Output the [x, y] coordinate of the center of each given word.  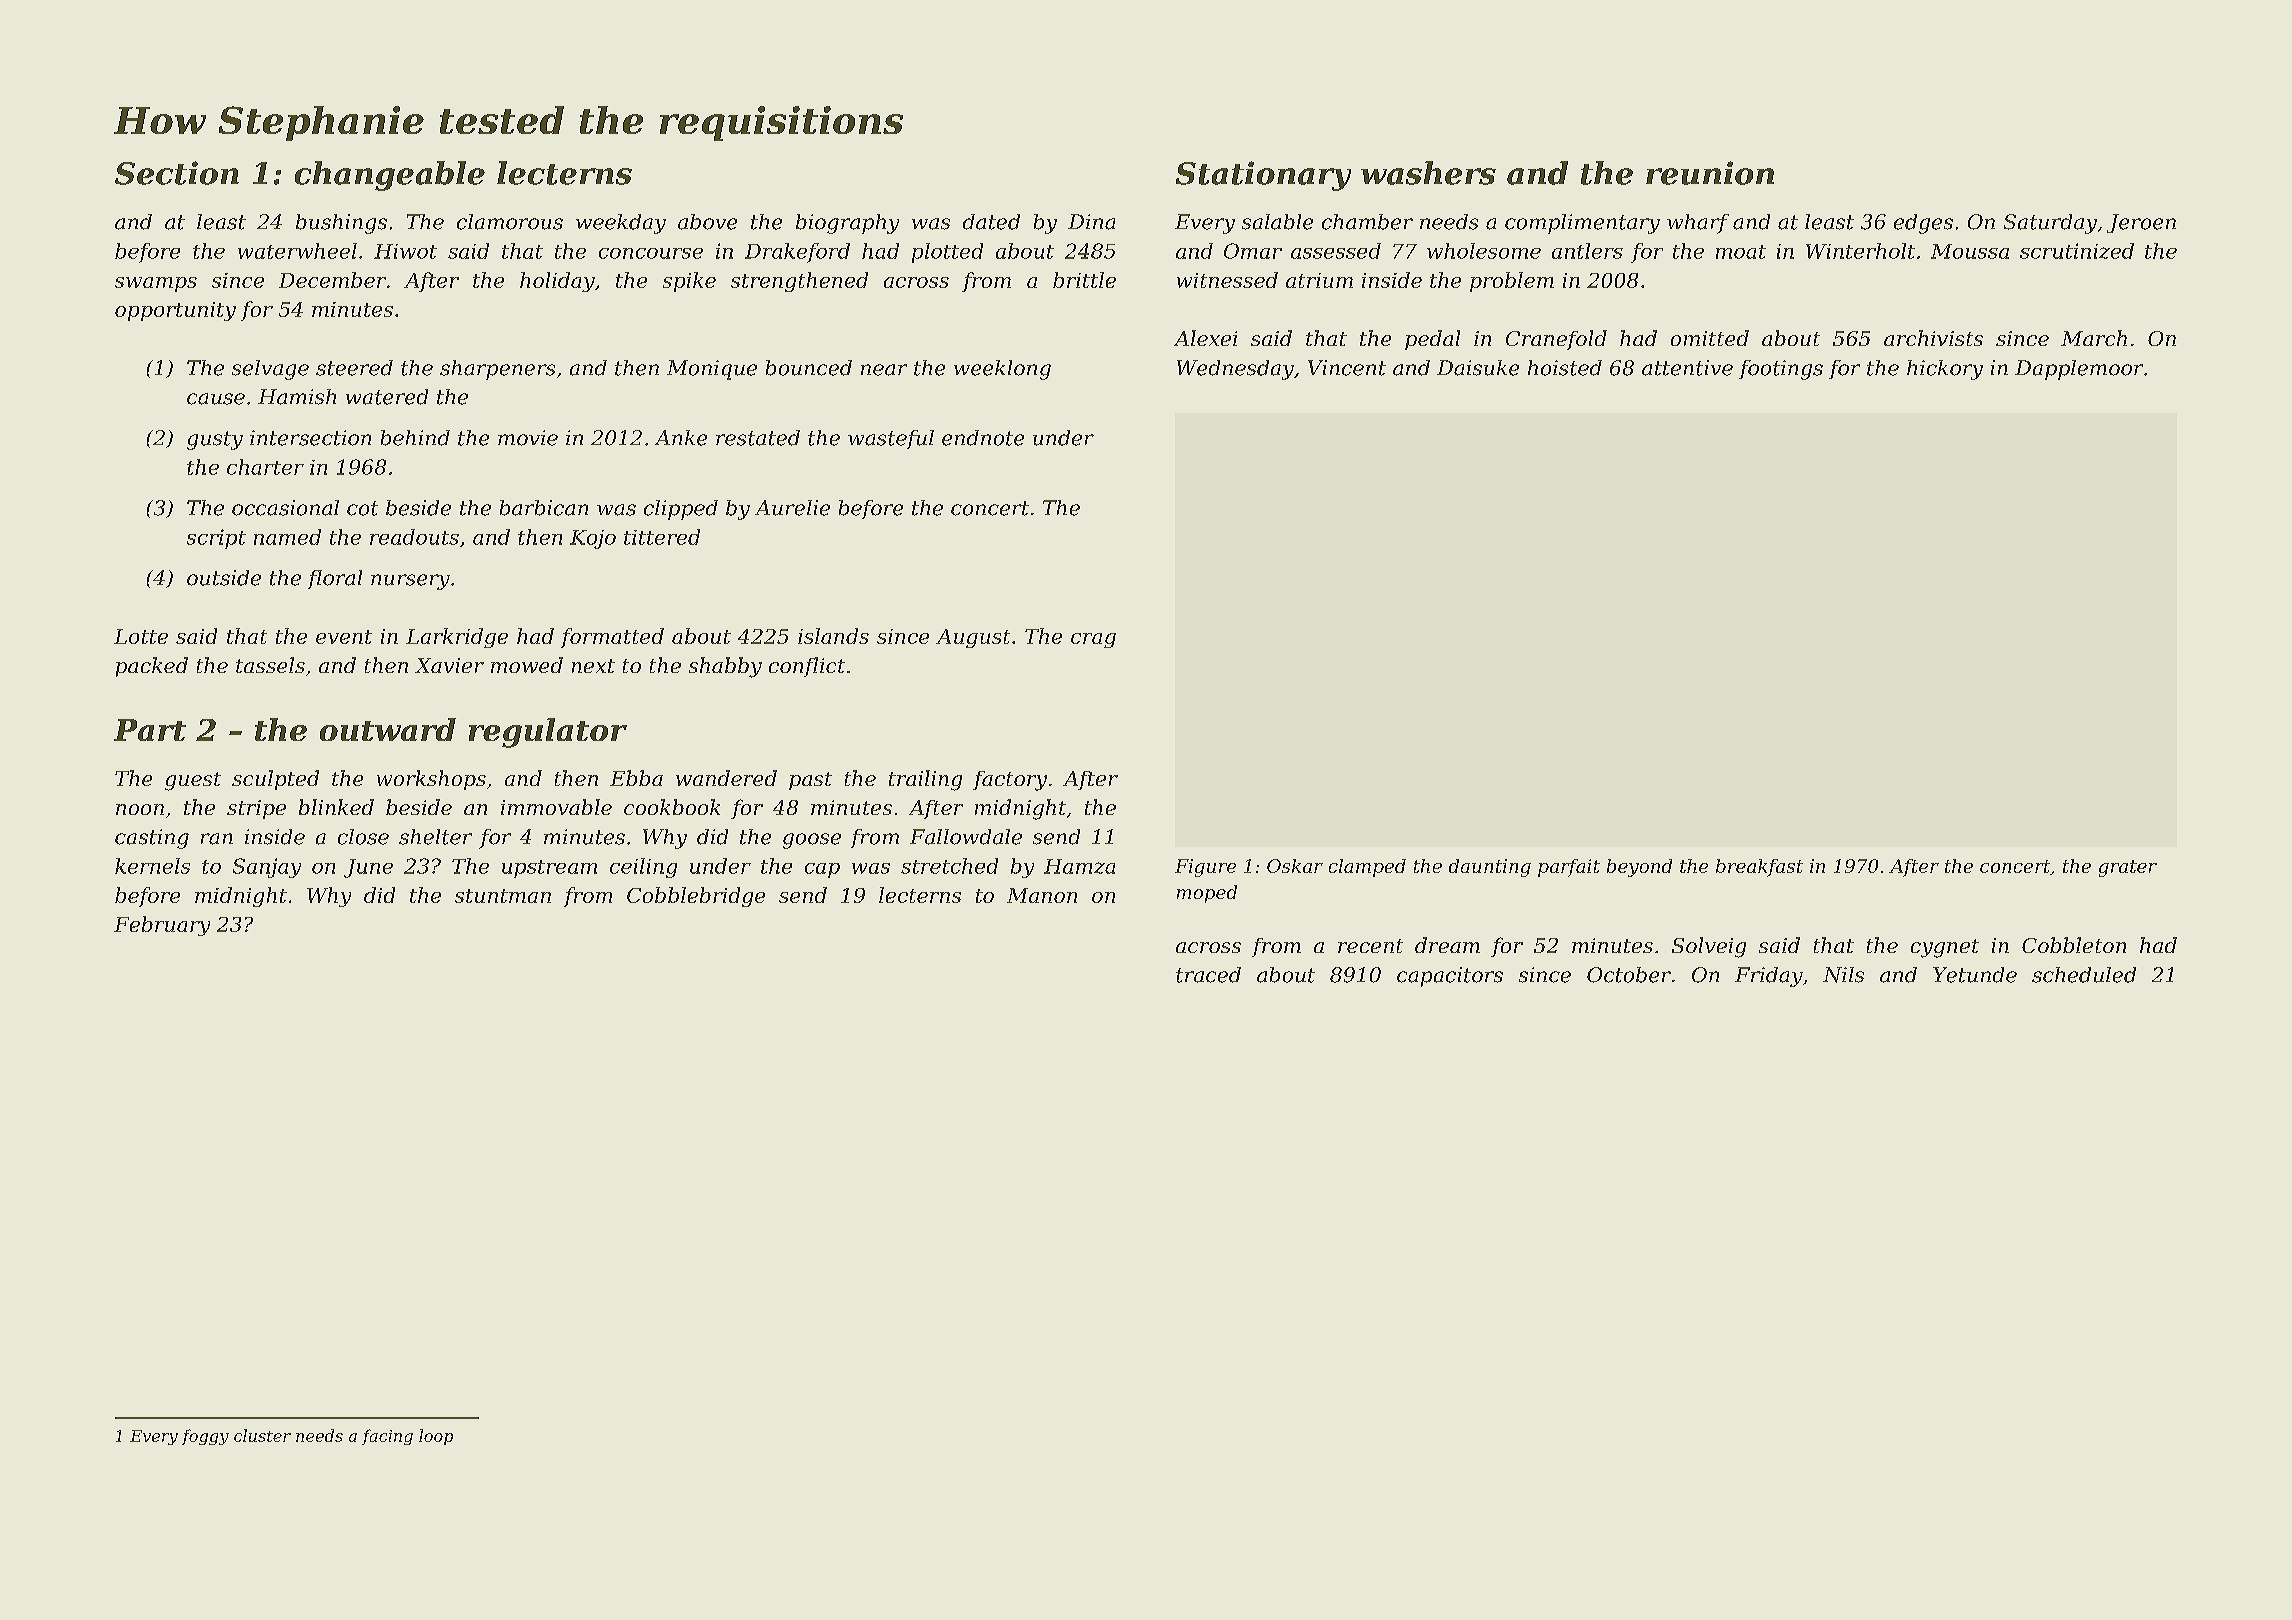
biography [847, 224]
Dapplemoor [2079, 370]
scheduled [2084, 975]
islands [833, 636]
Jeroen [2141, 223]
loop [436, 1437]
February [162, 926]
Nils [1843, 975]
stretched [949, 866]
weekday [621, 224]
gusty [215, 440]
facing [387, 1437]
